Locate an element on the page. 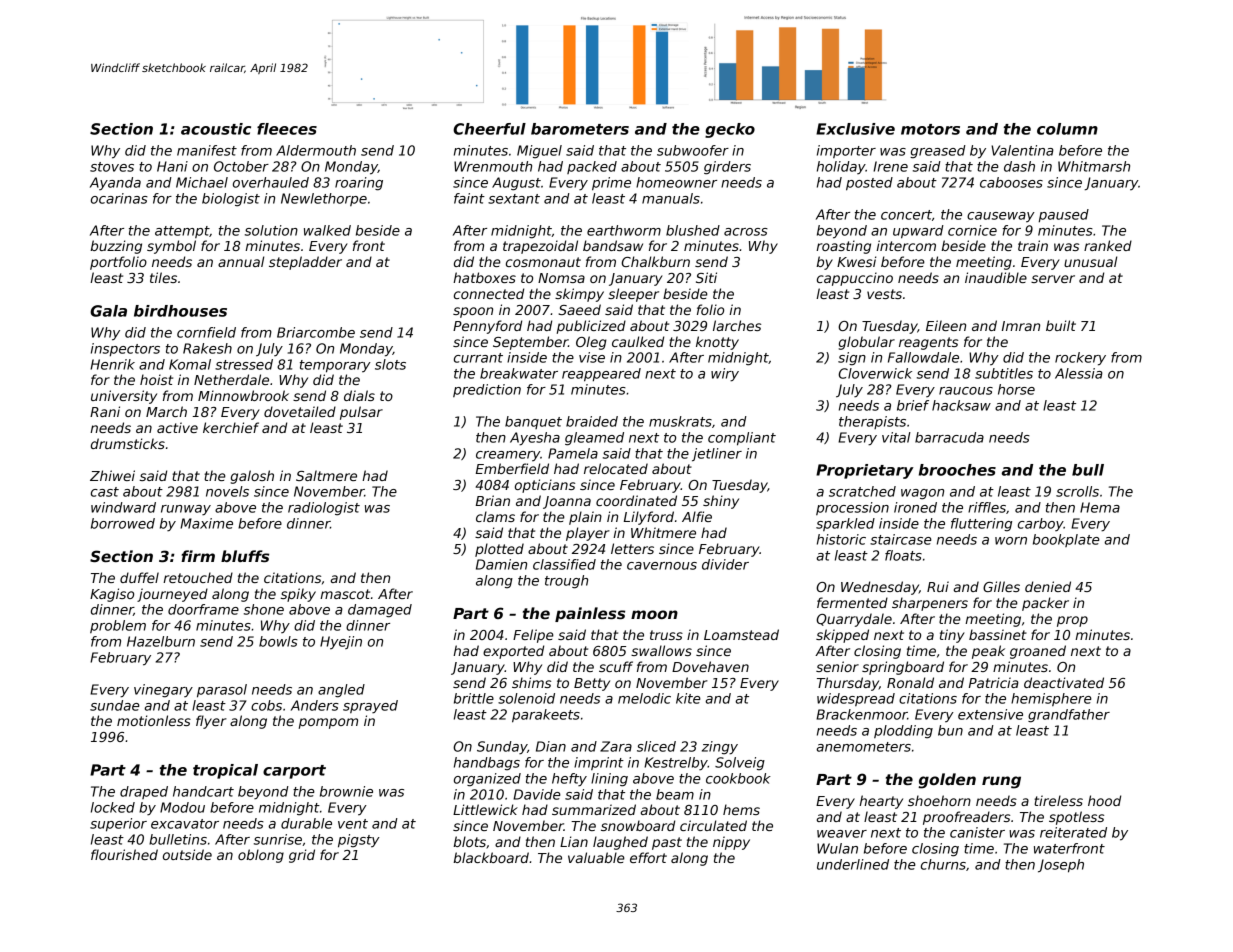  Pennyford is located at coordinates (487, 327).
